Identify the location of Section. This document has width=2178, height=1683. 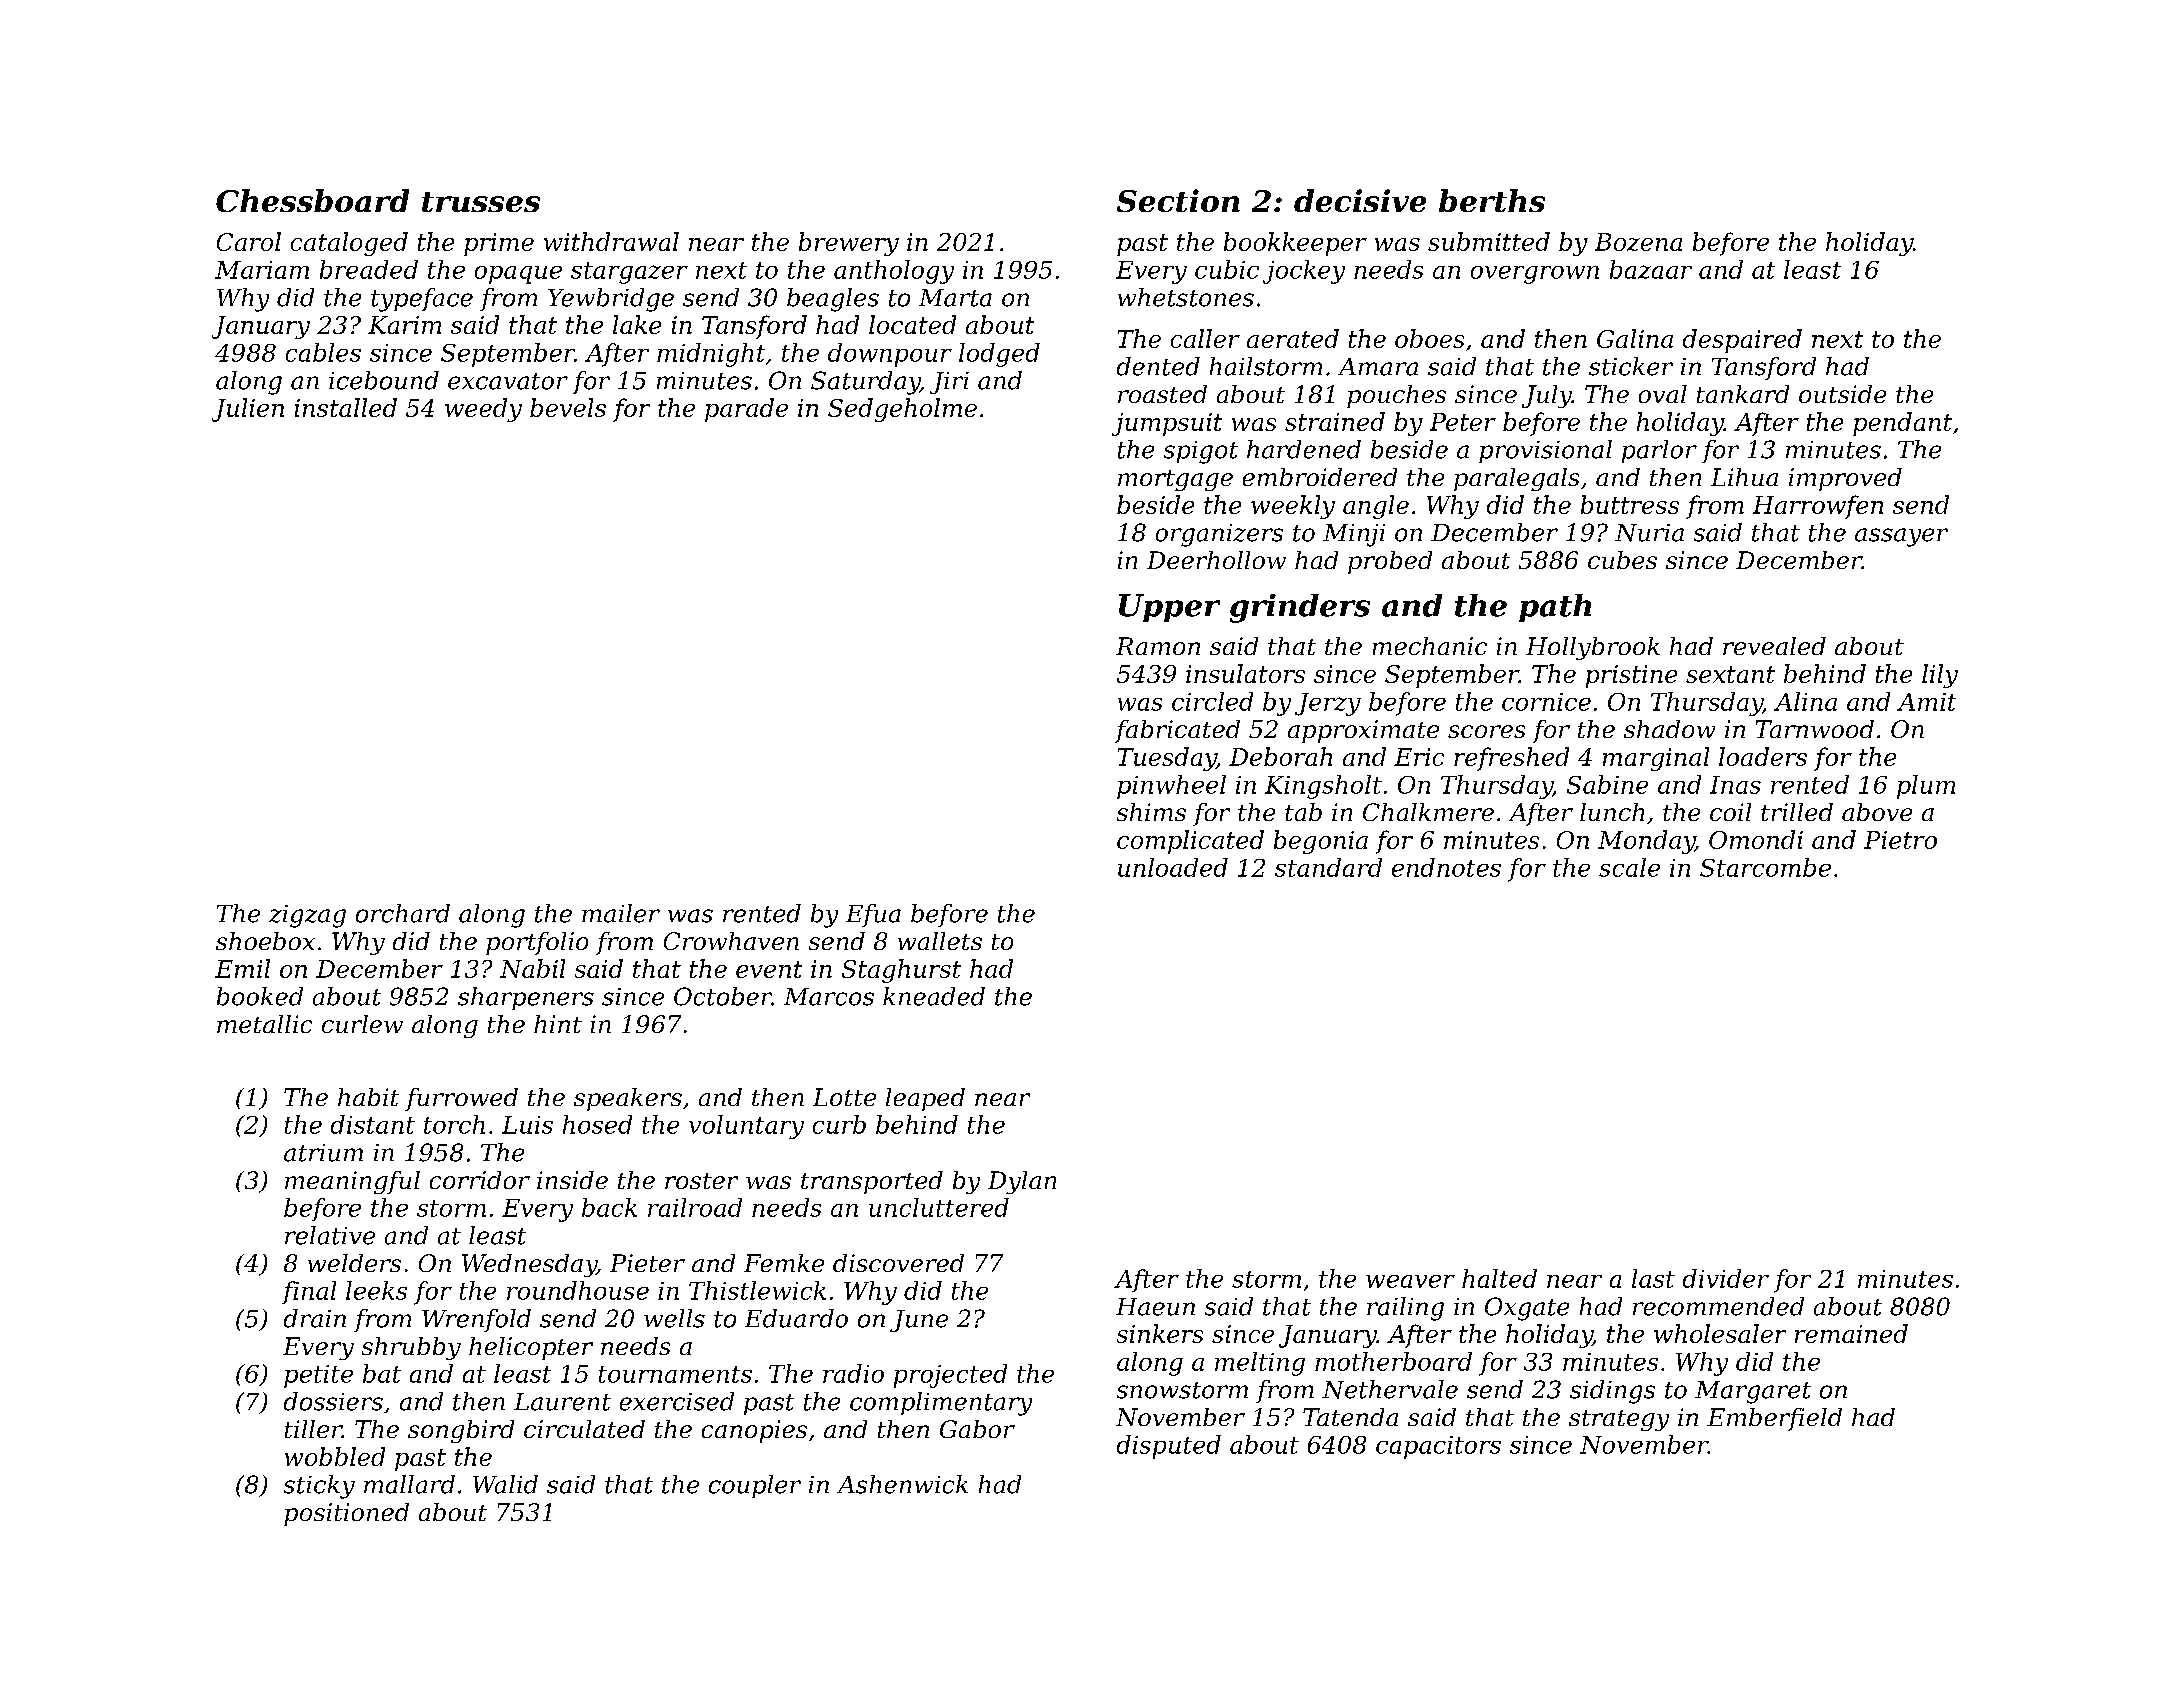
(1178, 200).
